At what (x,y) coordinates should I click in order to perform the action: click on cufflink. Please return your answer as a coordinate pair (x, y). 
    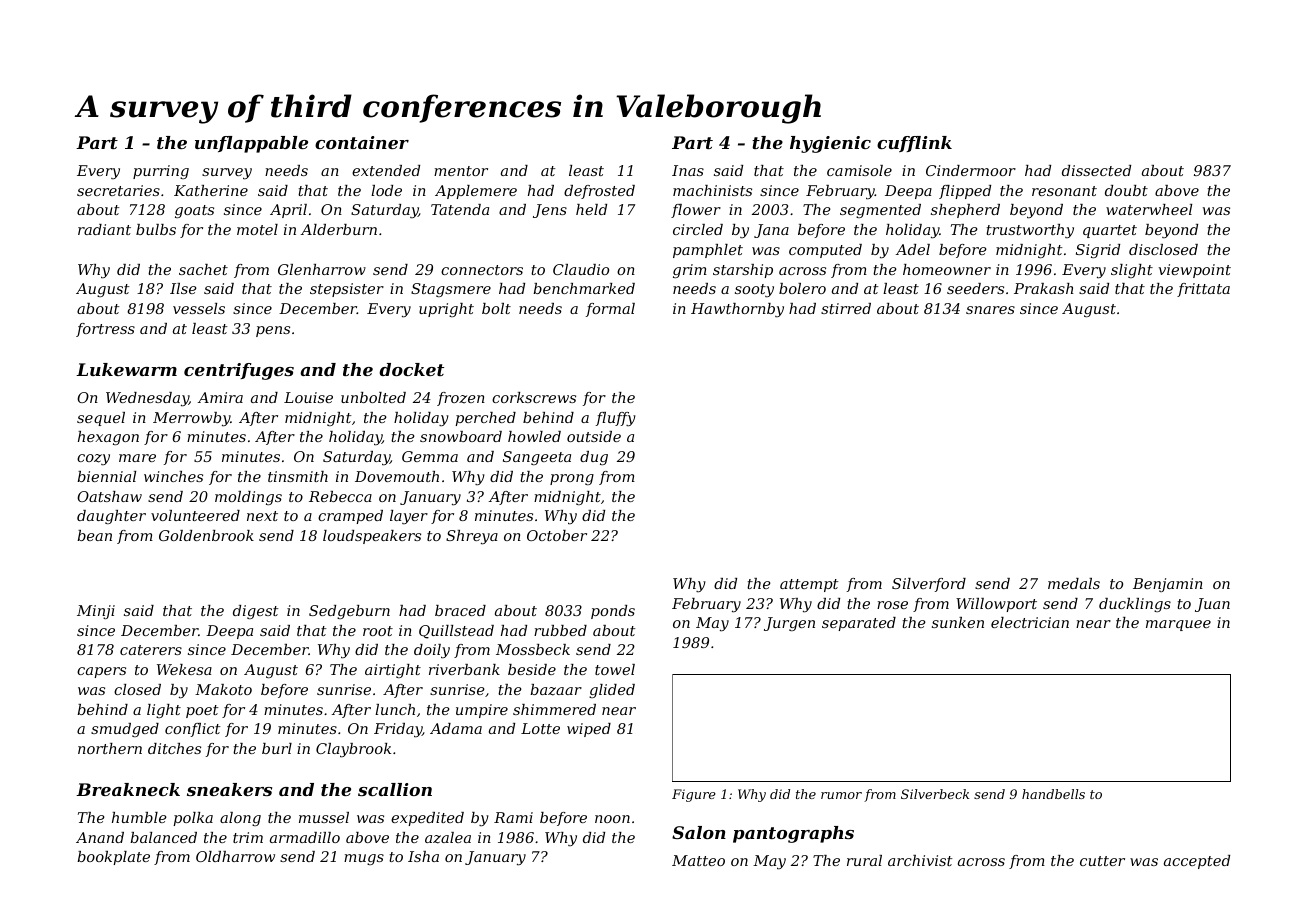
    Looking at the image, I should click on (914, 144).
